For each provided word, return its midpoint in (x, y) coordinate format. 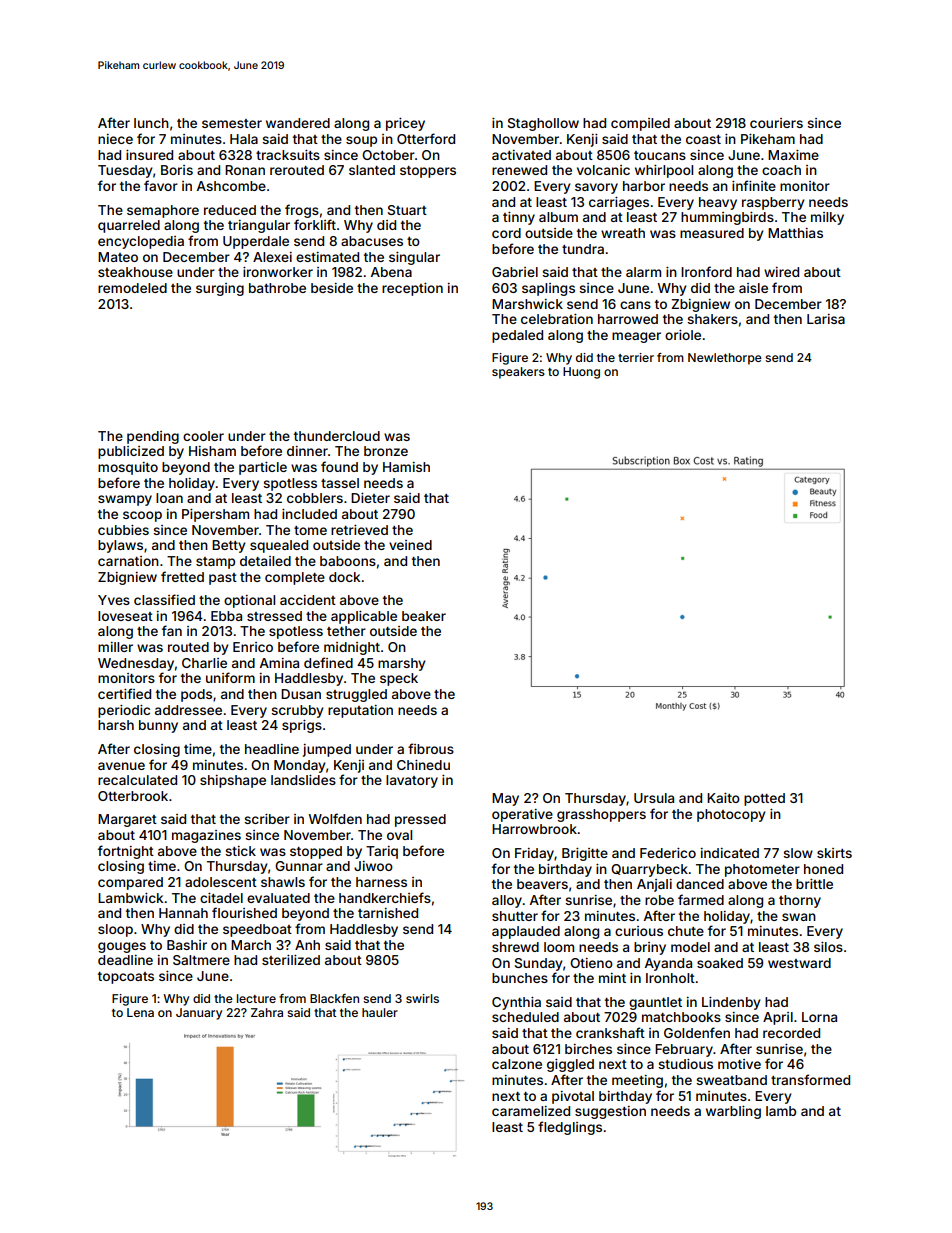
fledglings (570, 1128)
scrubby (297, 711)
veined (410, 545)
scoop (142, 516)
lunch (151, 123)
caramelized (531, 1111)
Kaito (723, 798)
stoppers (428, 172)
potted (764, 799)
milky (827, 218)
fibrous (431, 748)
